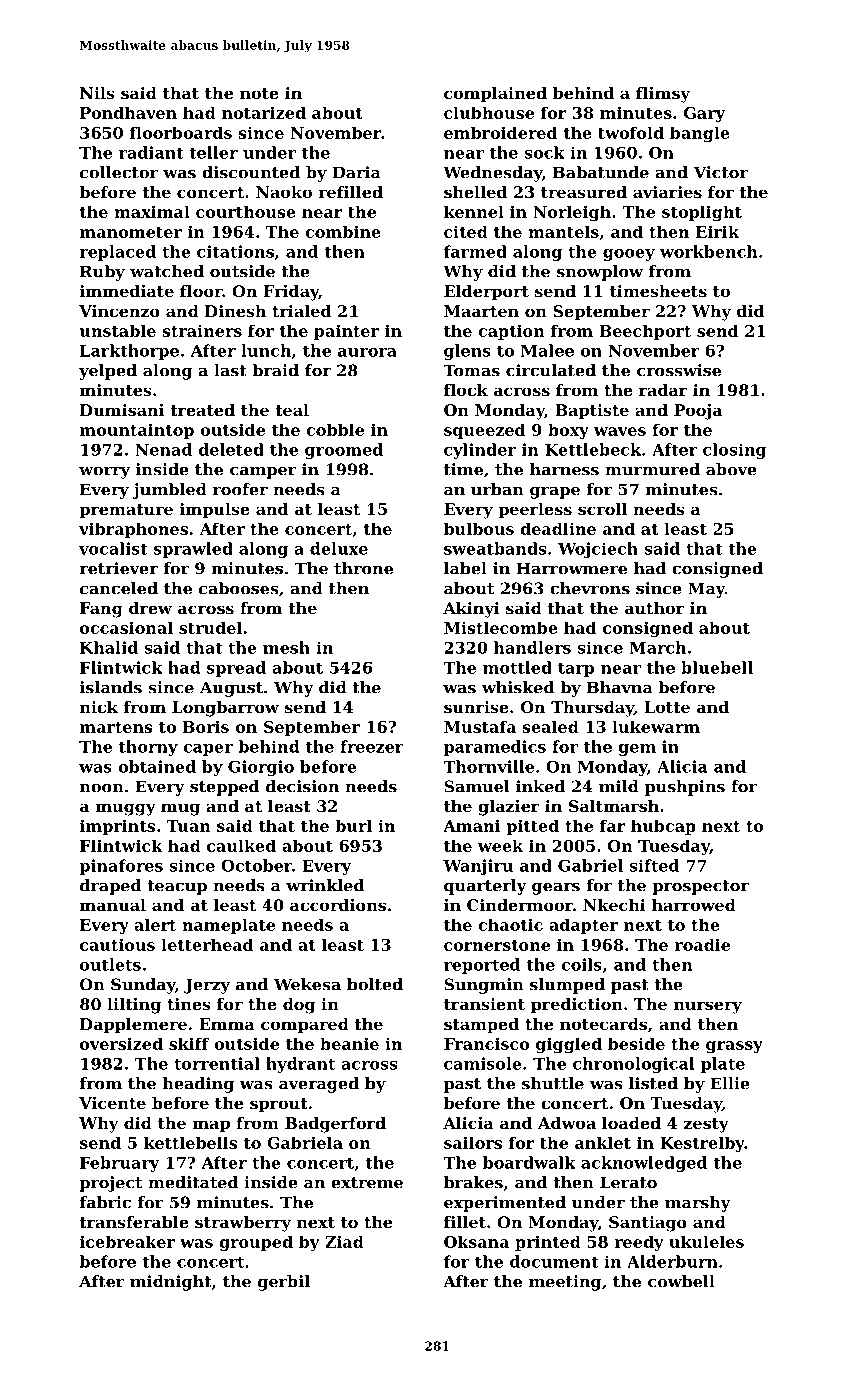 The width and height of the screenshot is (849, 1400). What do you see at coordinates (264, 112) in the screenshot?
I see `notarized` at bounding box center [264, 112].
